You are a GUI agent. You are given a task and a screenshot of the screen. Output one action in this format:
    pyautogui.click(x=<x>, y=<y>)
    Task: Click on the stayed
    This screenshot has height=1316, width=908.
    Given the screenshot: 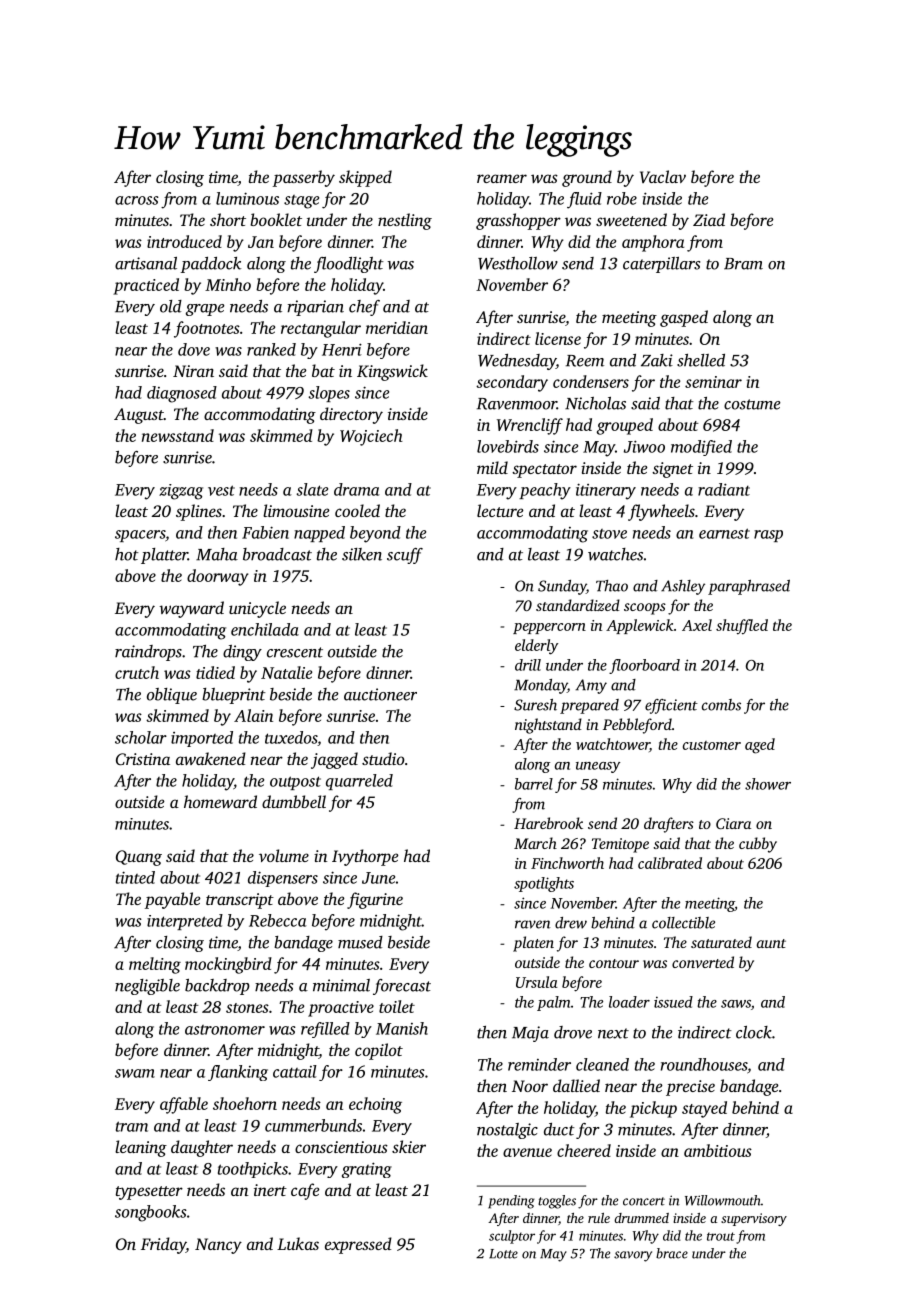 What is the action you would take?
    pyautogui.click(x=704, y=1109)
